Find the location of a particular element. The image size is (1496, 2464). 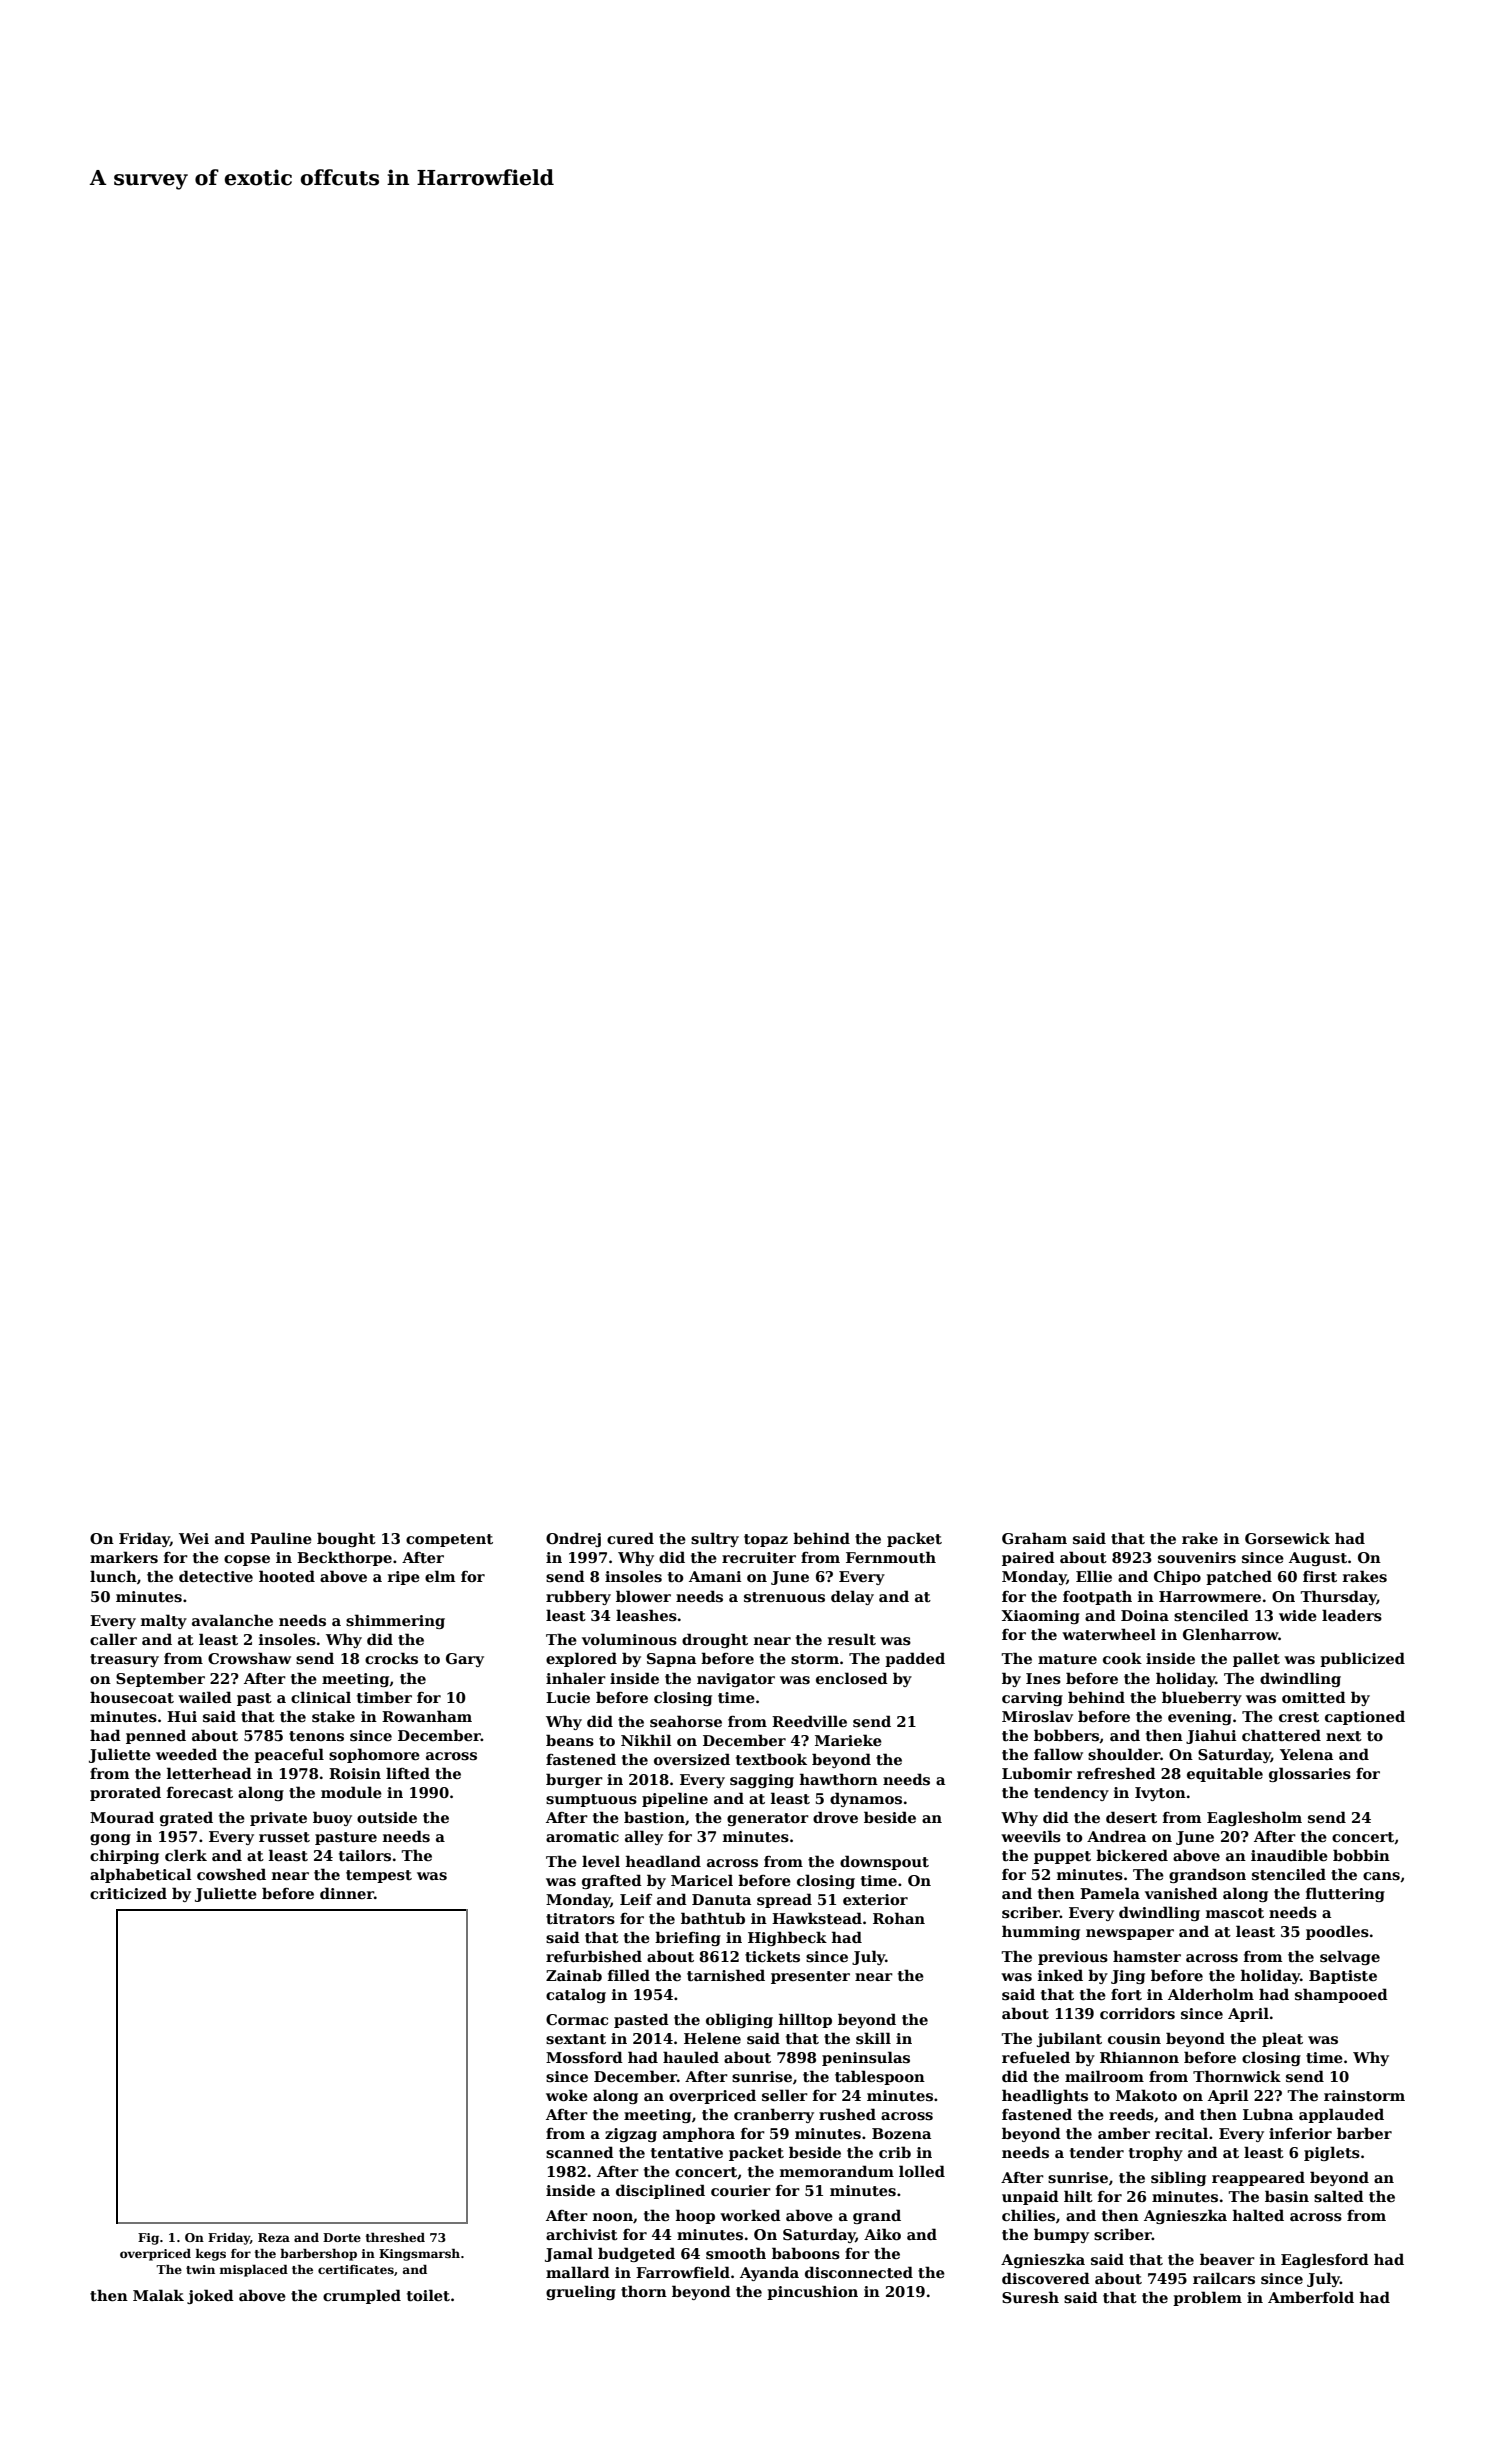

woke is located at coordinates (567, 2095).
